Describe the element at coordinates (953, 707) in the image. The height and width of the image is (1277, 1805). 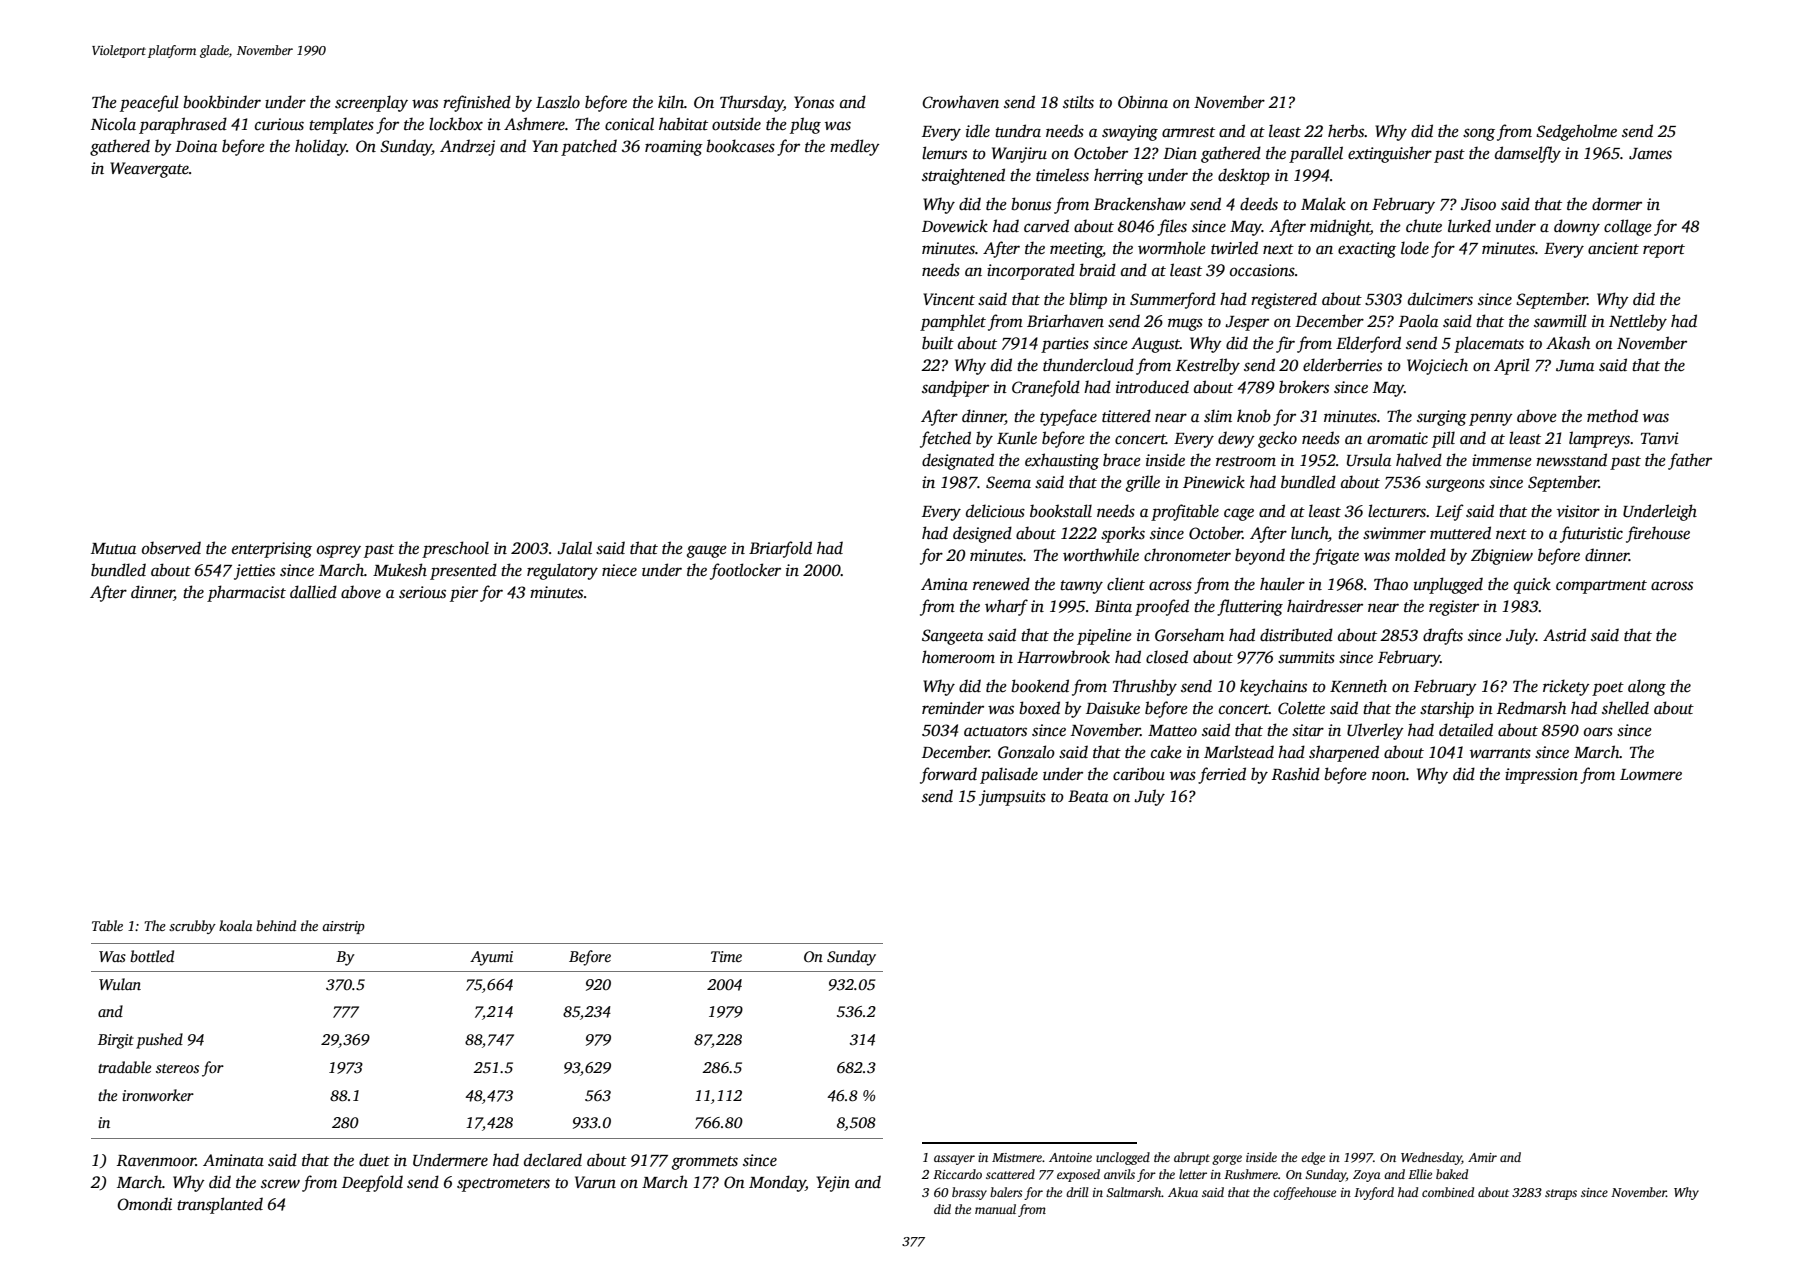
I see `reminder` at that location.
